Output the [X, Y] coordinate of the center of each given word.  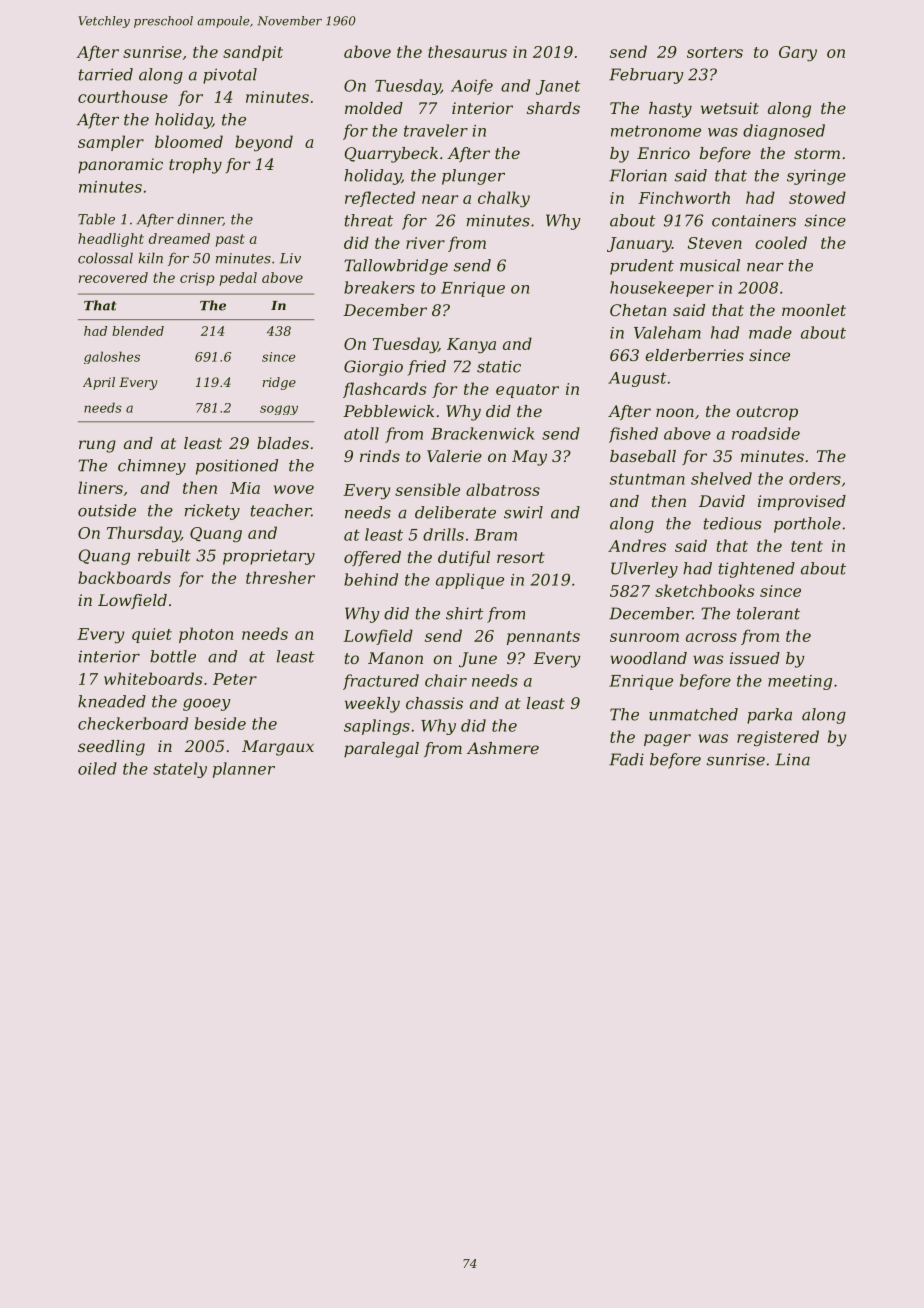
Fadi [626, 759]
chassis [434, 703]
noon [675, 412]
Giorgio [373, 368]
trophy [195, 166]
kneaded [112, 701]
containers [754, 220]
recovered [113, 277]
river [425, 243]
